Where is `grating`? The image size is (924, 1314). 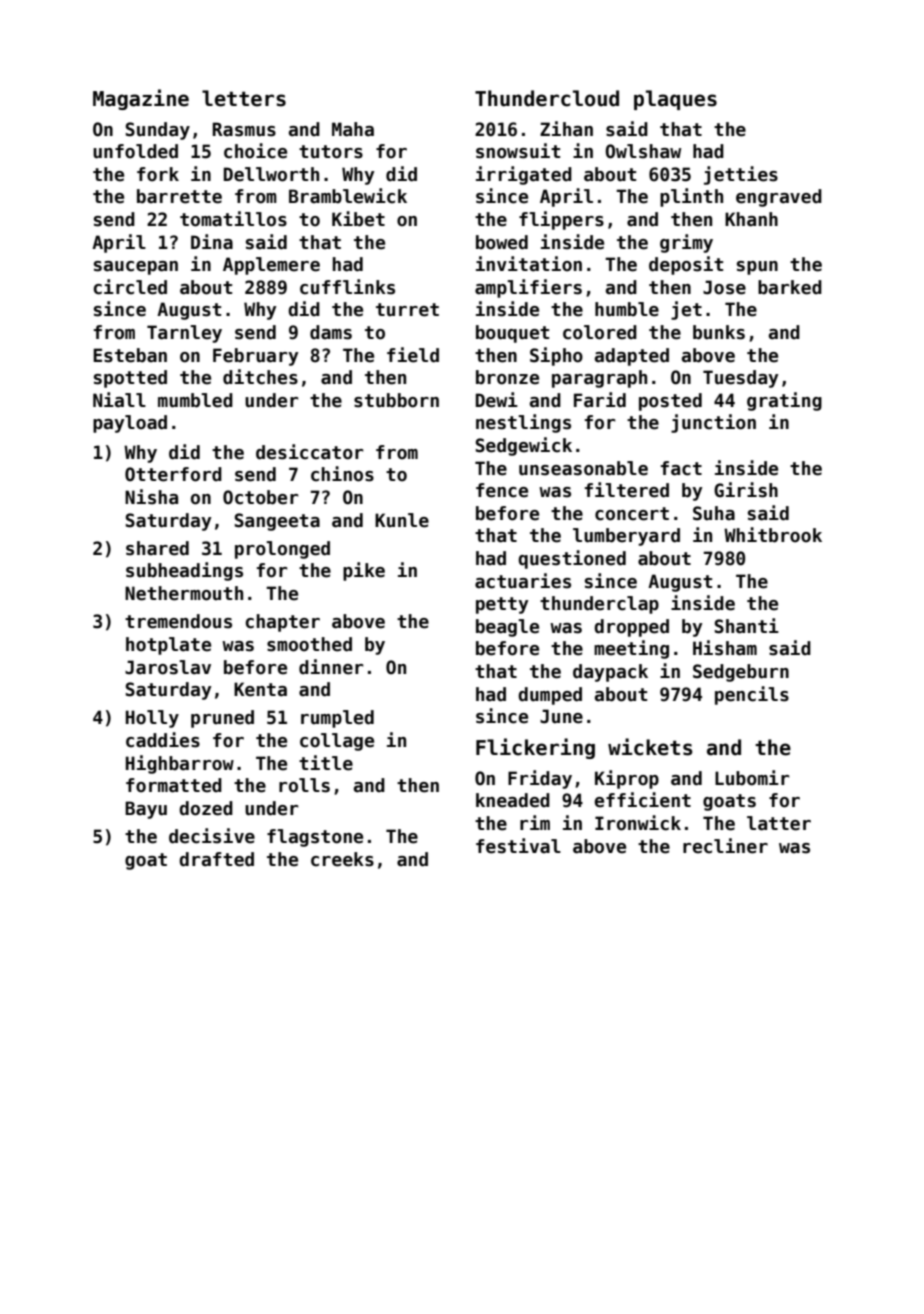
grating is located at coordinates (784, 401).
